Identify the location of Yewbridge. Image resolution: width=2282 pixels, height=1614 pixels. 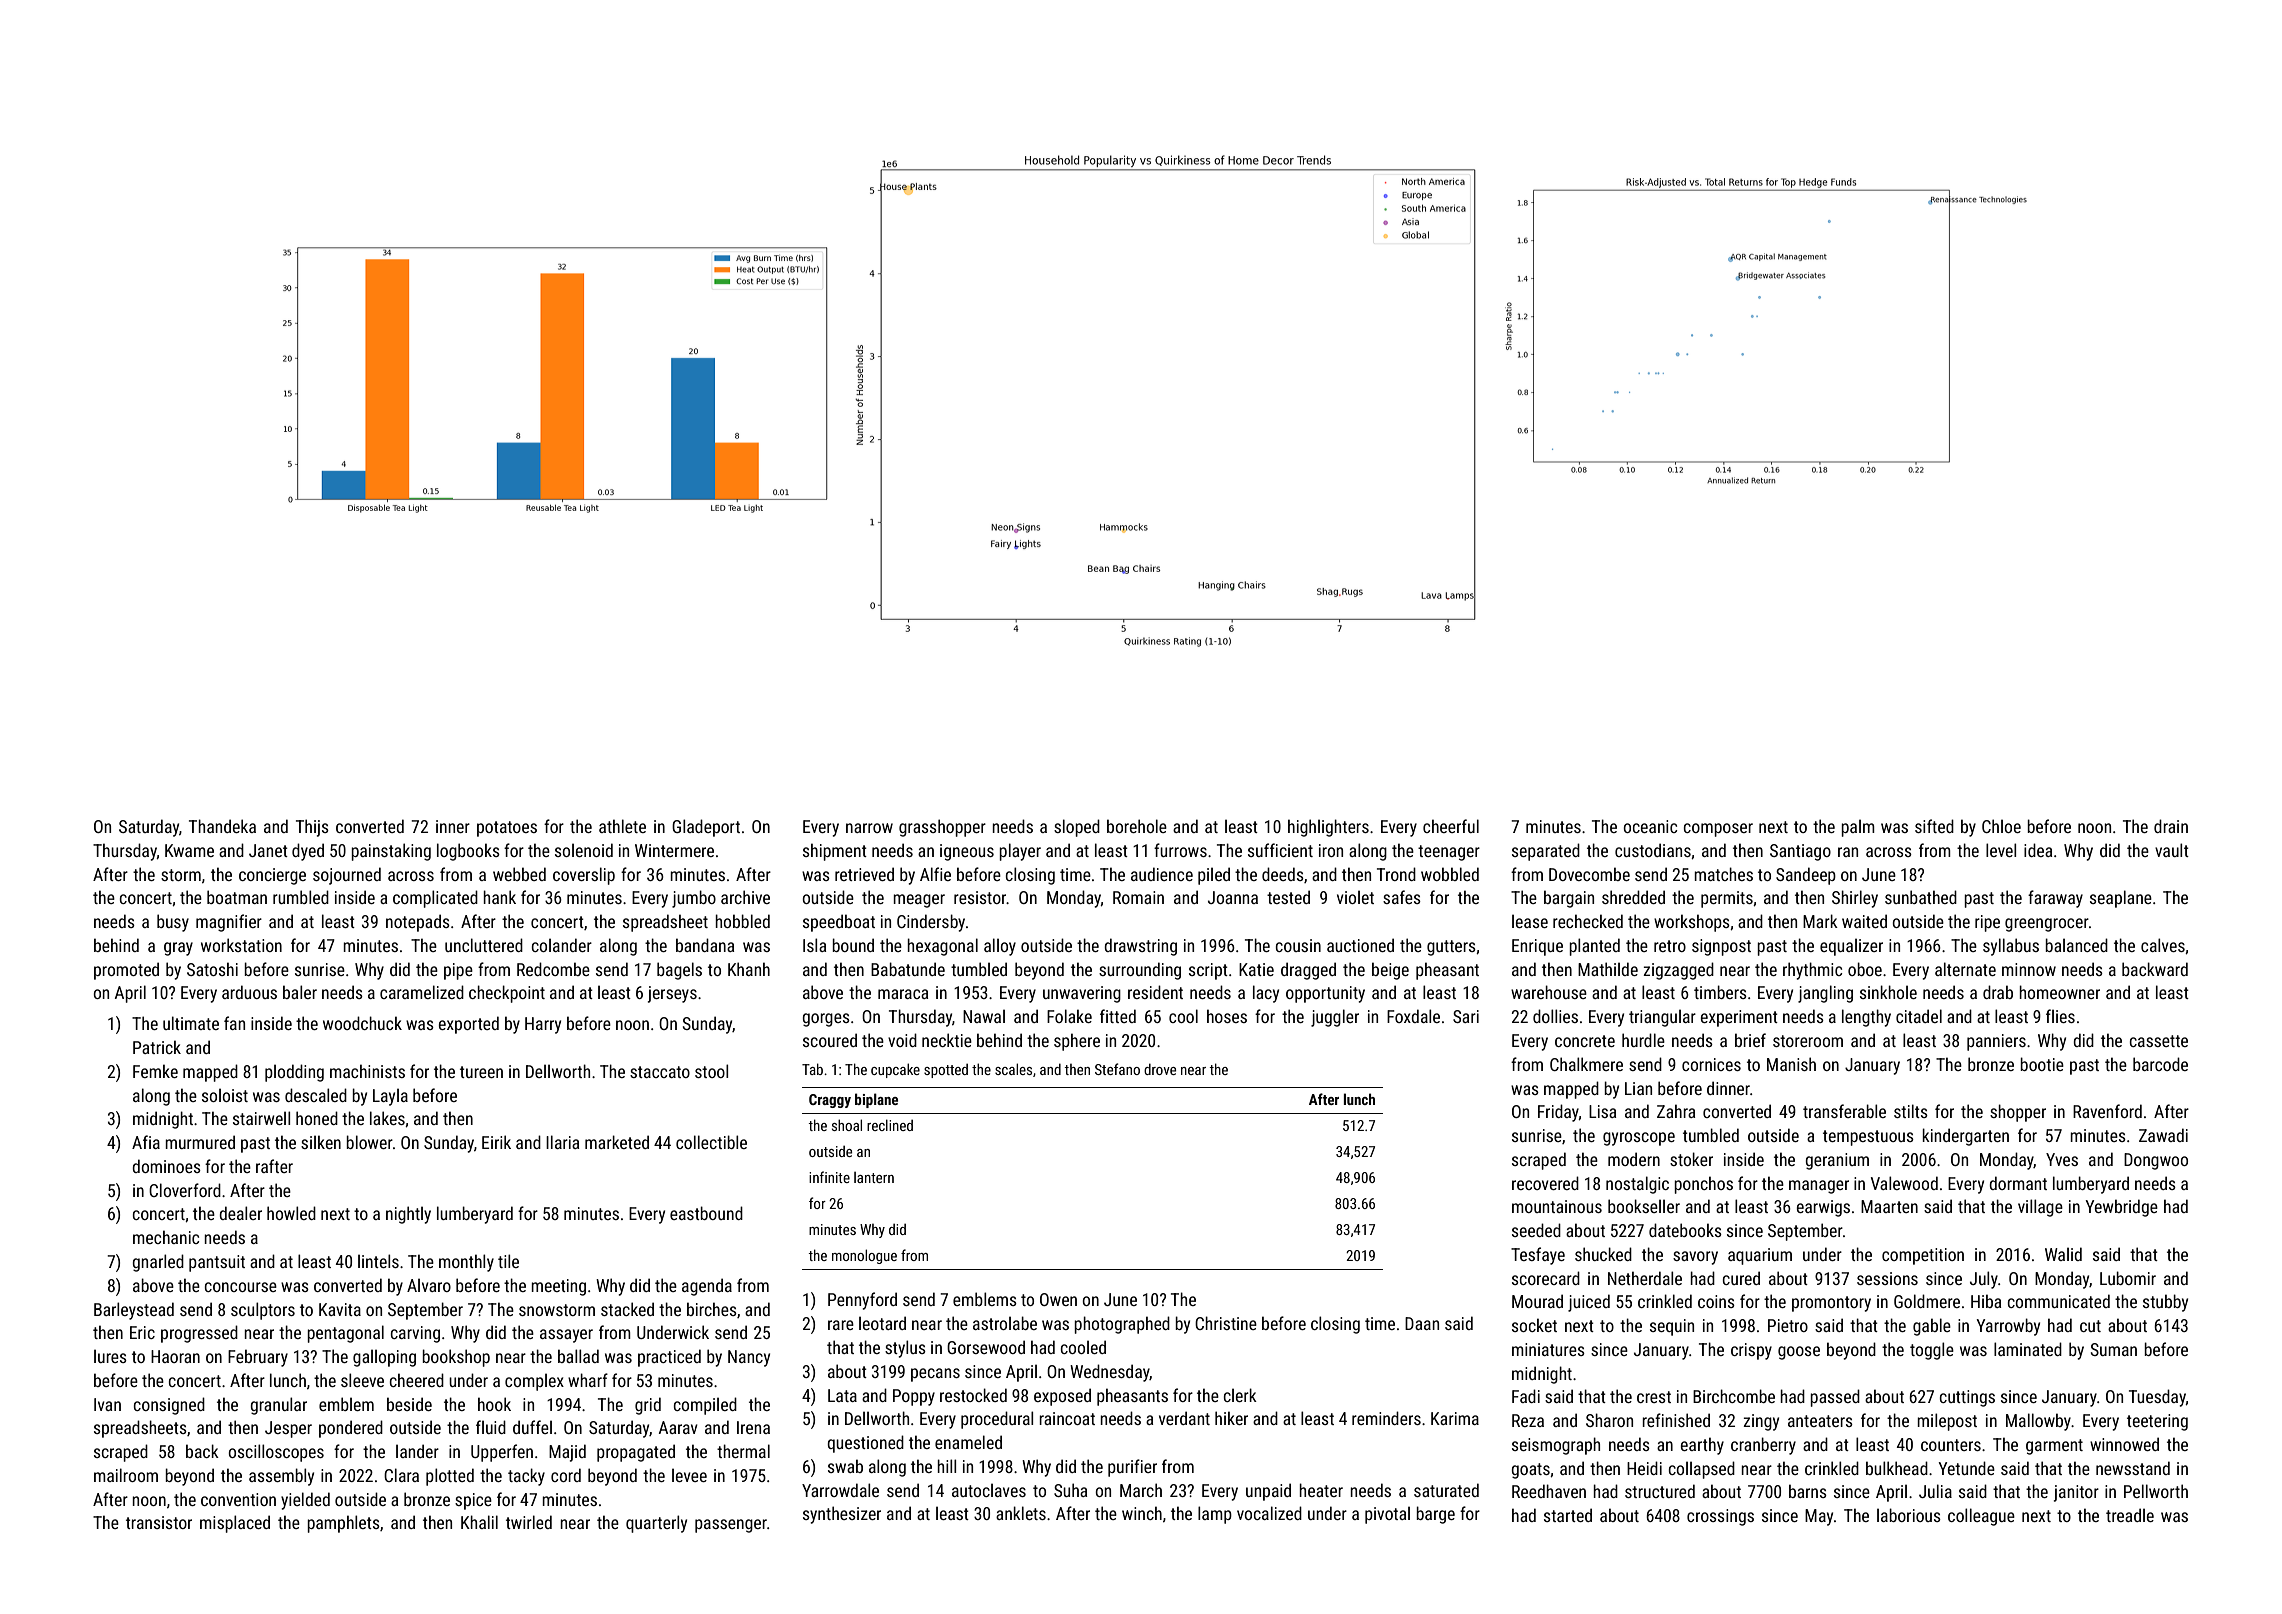
(2122, 1208).
